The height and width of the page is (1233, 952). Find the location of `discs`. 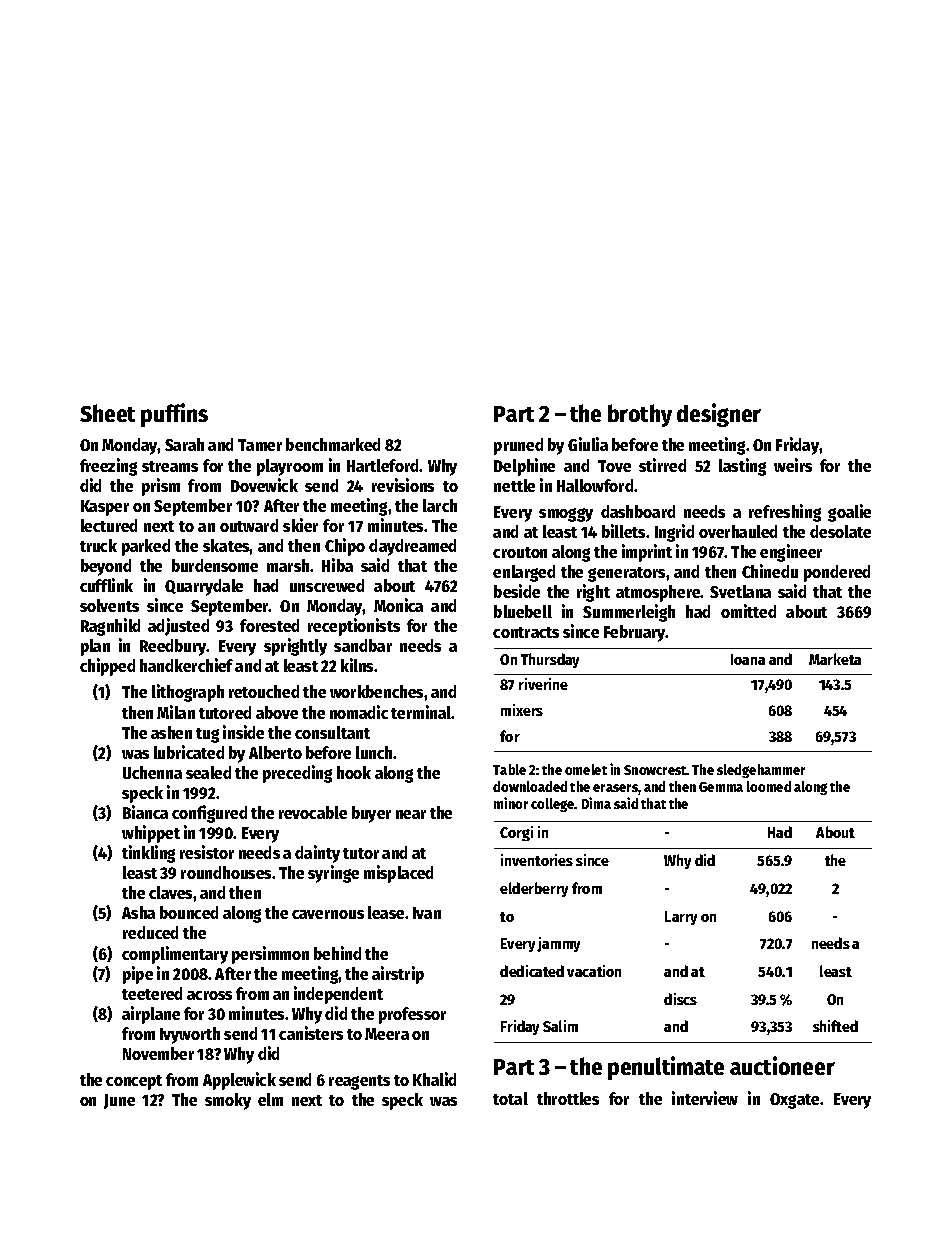

discs is located at coordinates (680, 999).
